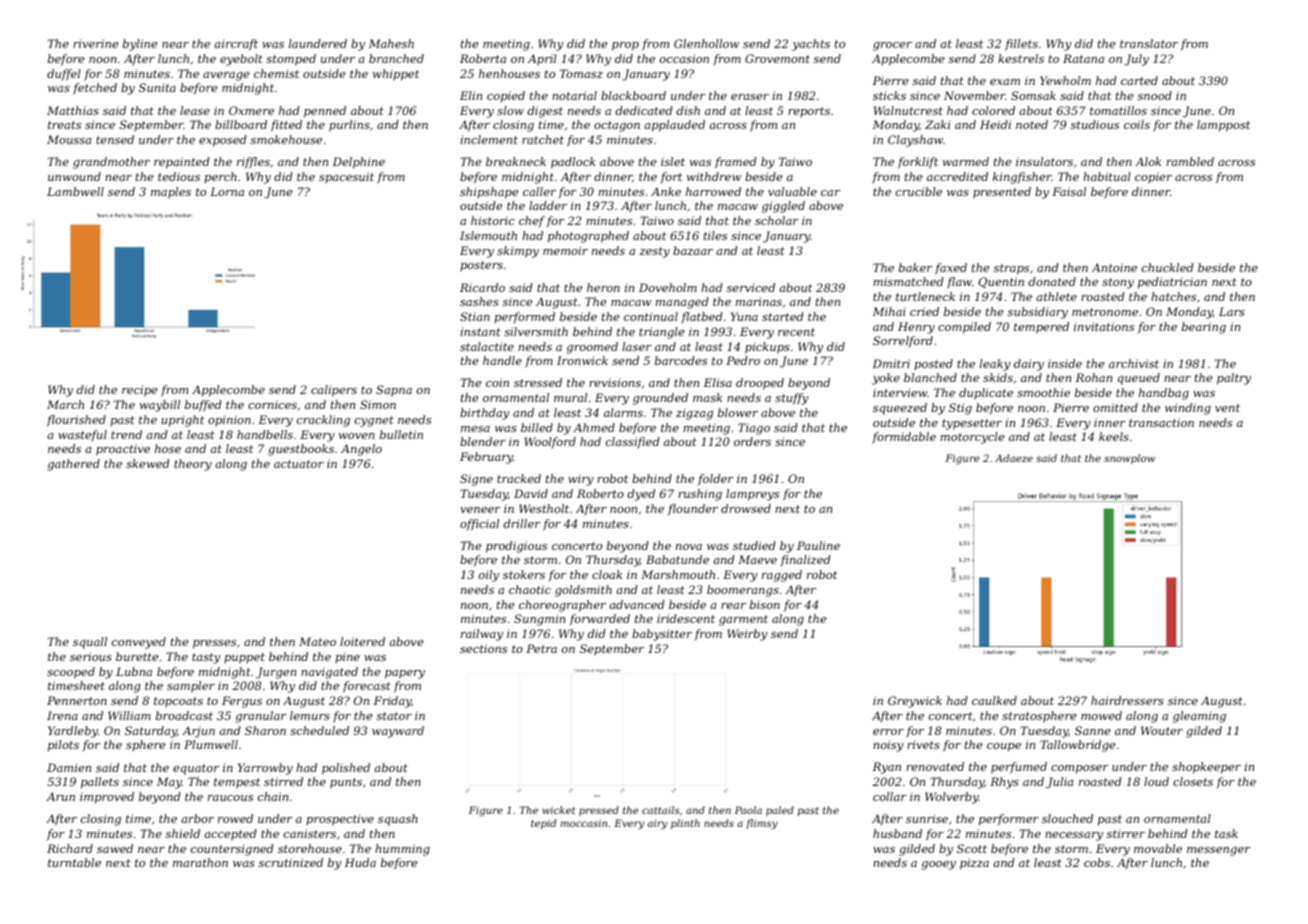  I want to click on crucible, so click(919, 191).
